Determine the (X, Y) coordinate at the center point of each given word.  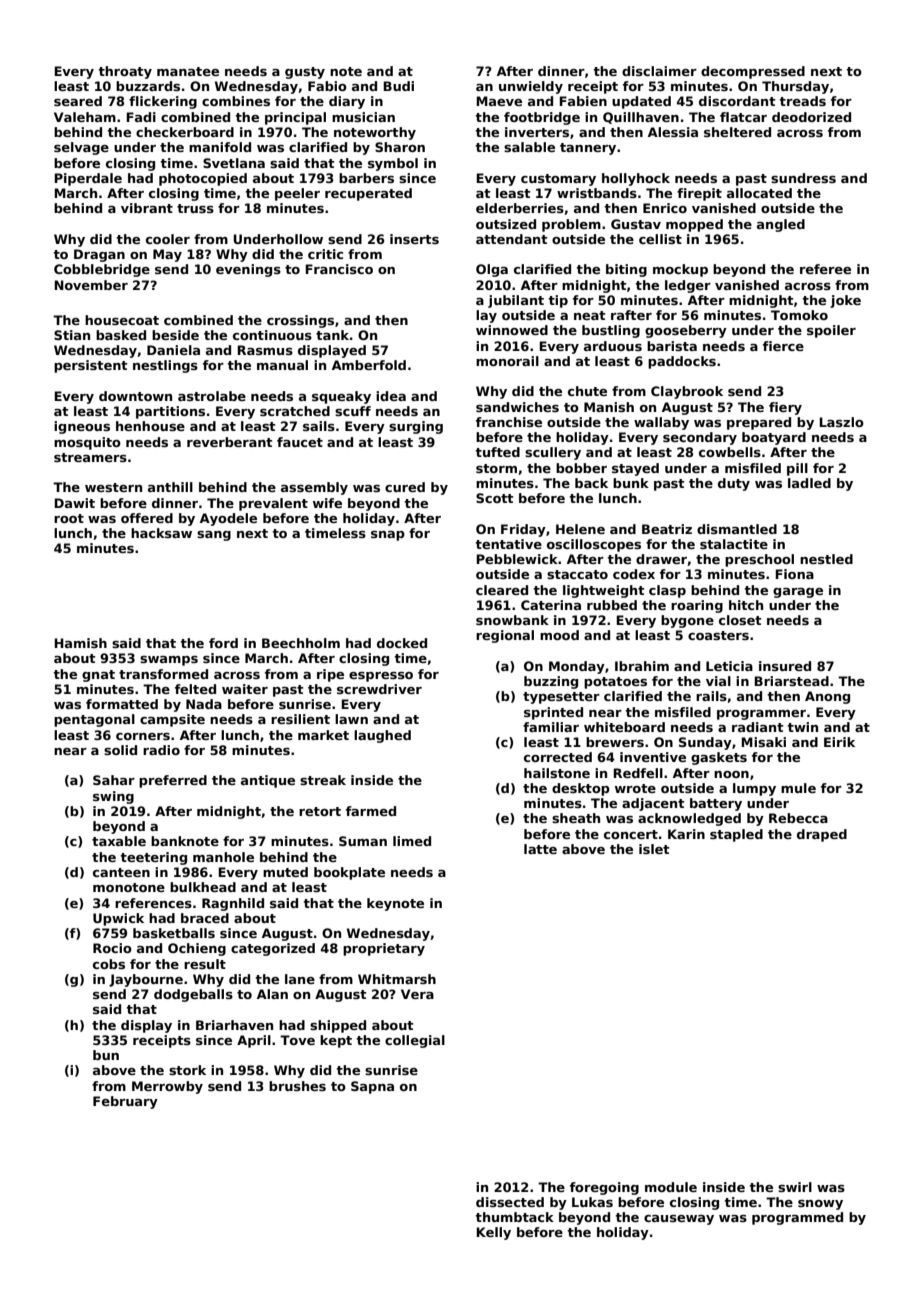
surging (416, 427)
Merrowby (167, 1087)
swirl (795, 1187)
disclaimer (659, 71)
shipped (338, 1026)
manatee (188, 71)
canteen (121, 872)
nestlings (165, 366)
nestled (826, 559)
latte (540, 849)
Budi (398, 86)
